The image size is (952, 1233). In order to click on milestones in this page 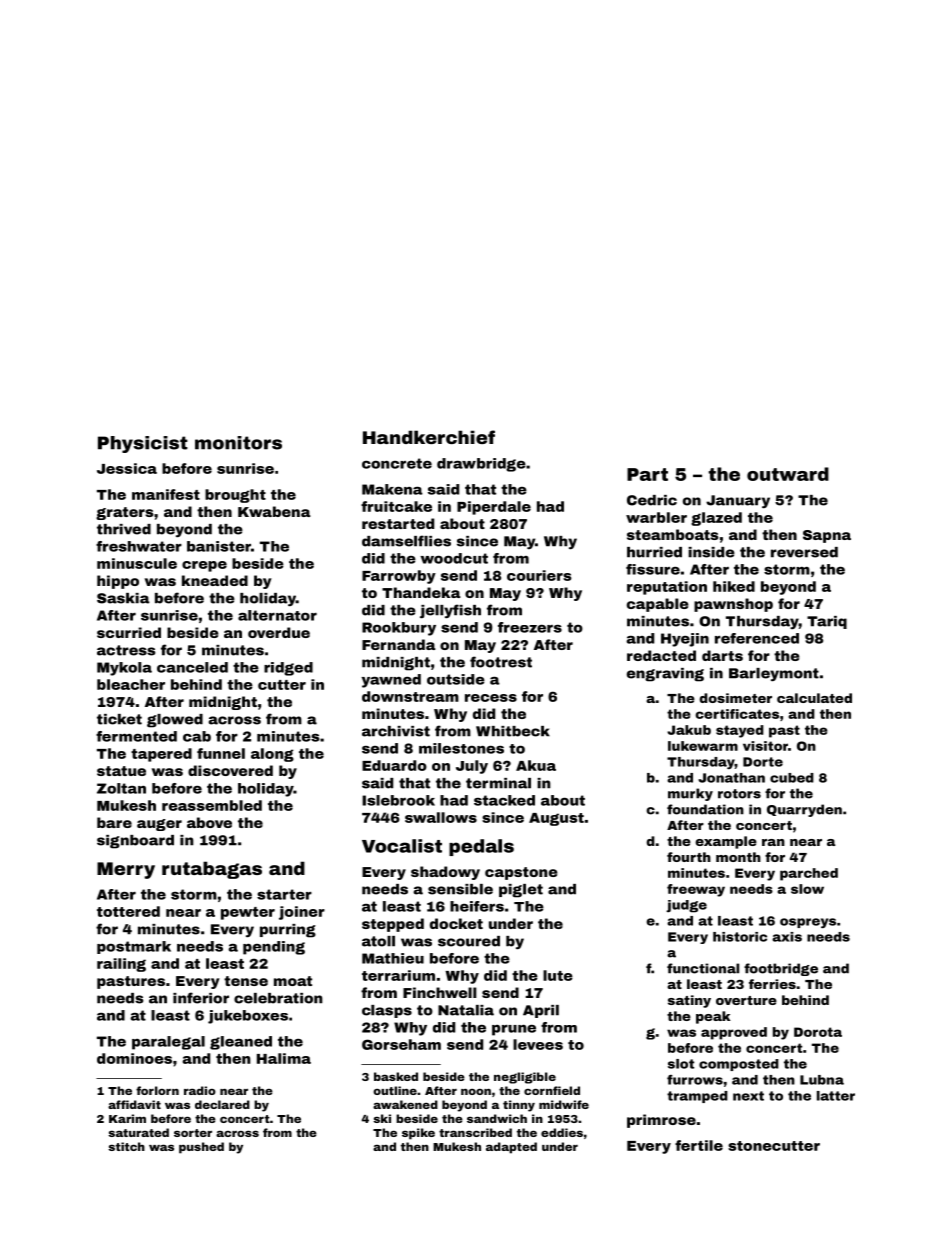, I will do `click(461, 748)`.
